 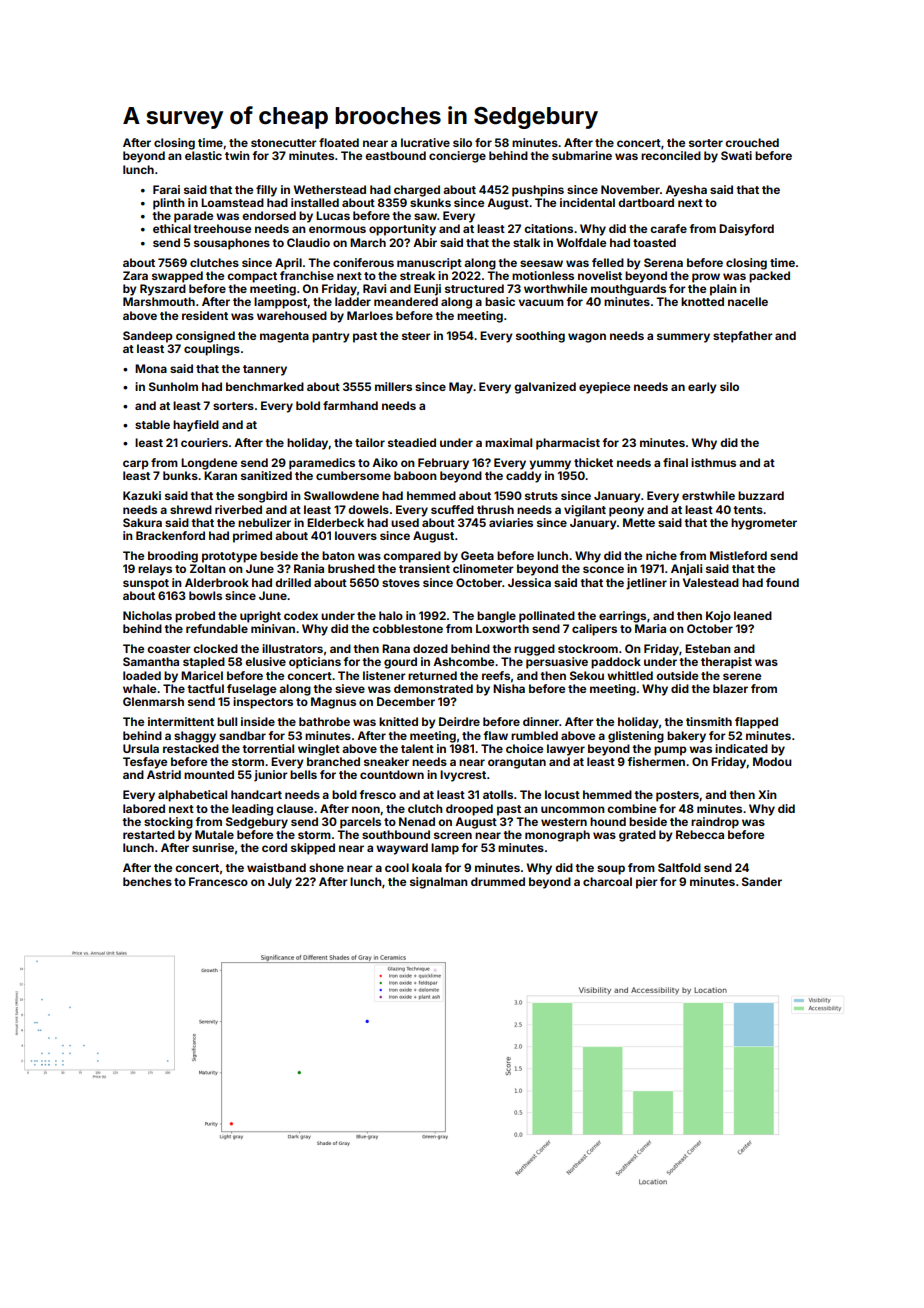 I want to click on Nicholas, so click(x=147, y=615).
